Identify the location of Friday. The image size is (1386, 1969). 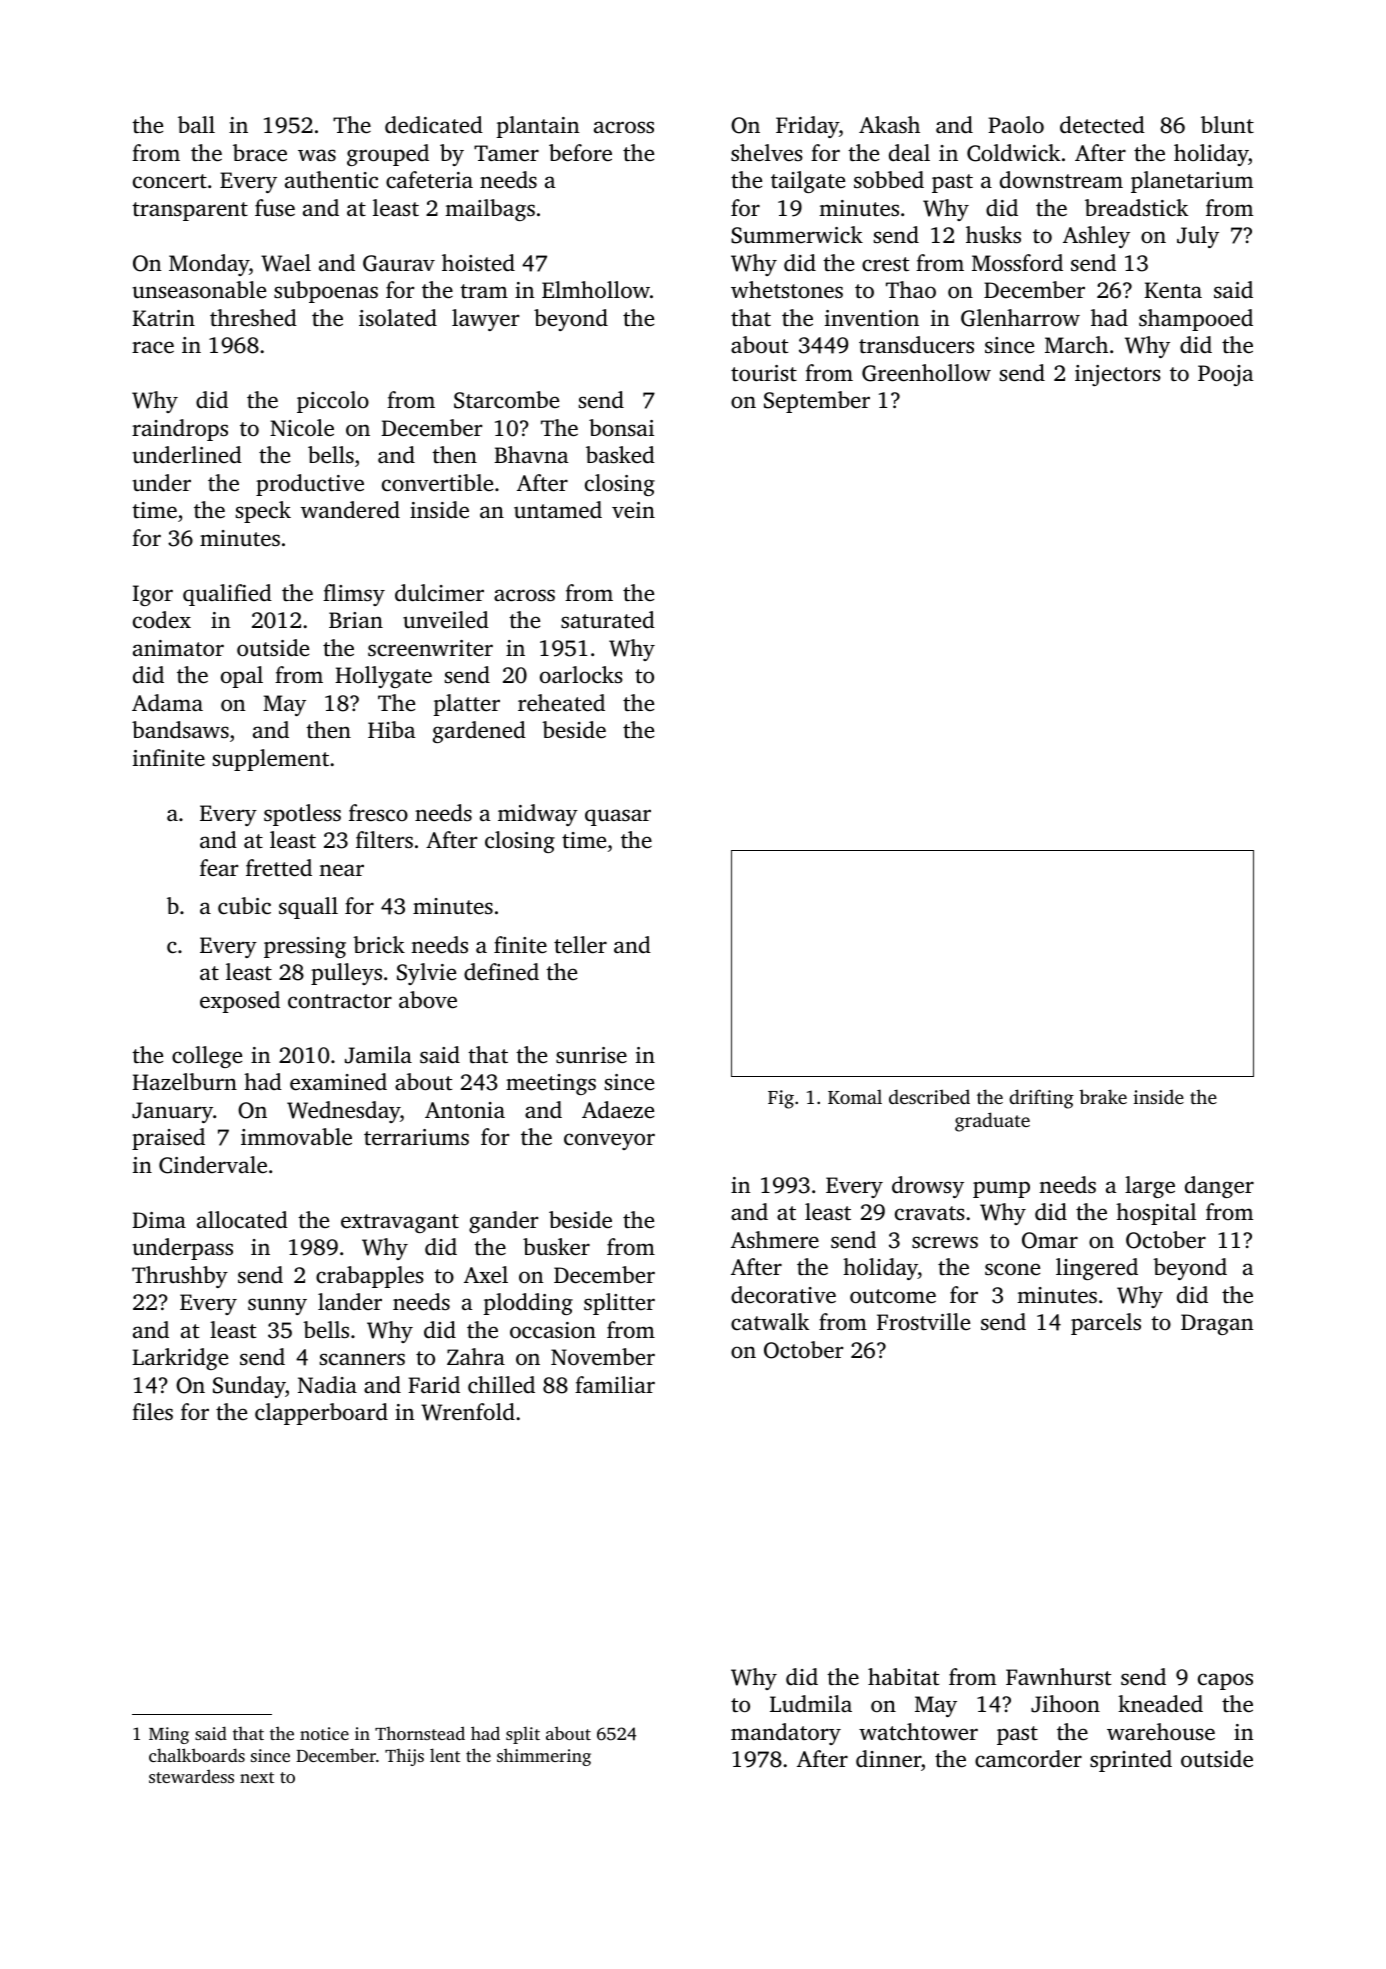
(807, 127).
